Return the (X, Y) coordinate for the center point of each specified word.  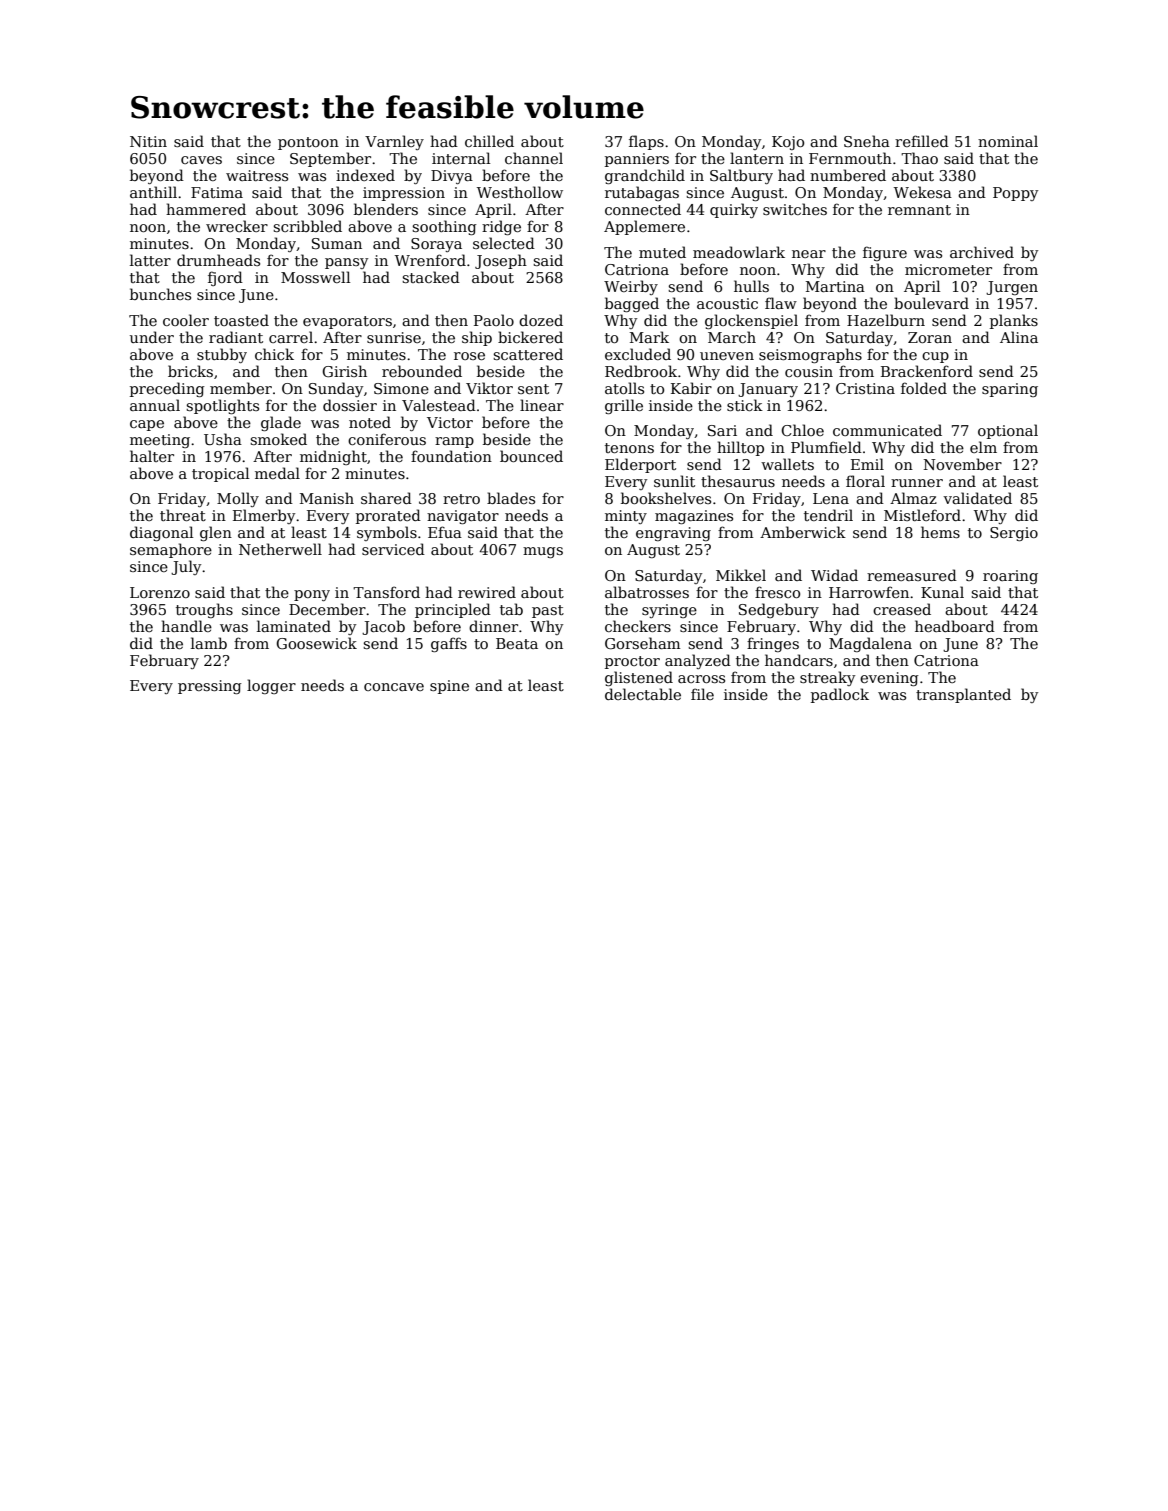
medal (277, 473)
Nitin (148, 141)
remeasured (912, 575)
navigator (463, 517)
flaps (646, 142)
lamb (209, 643)
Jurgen (1012, 288)
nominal (1008, 141)
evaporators (347, 322)
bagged (632, 304)
